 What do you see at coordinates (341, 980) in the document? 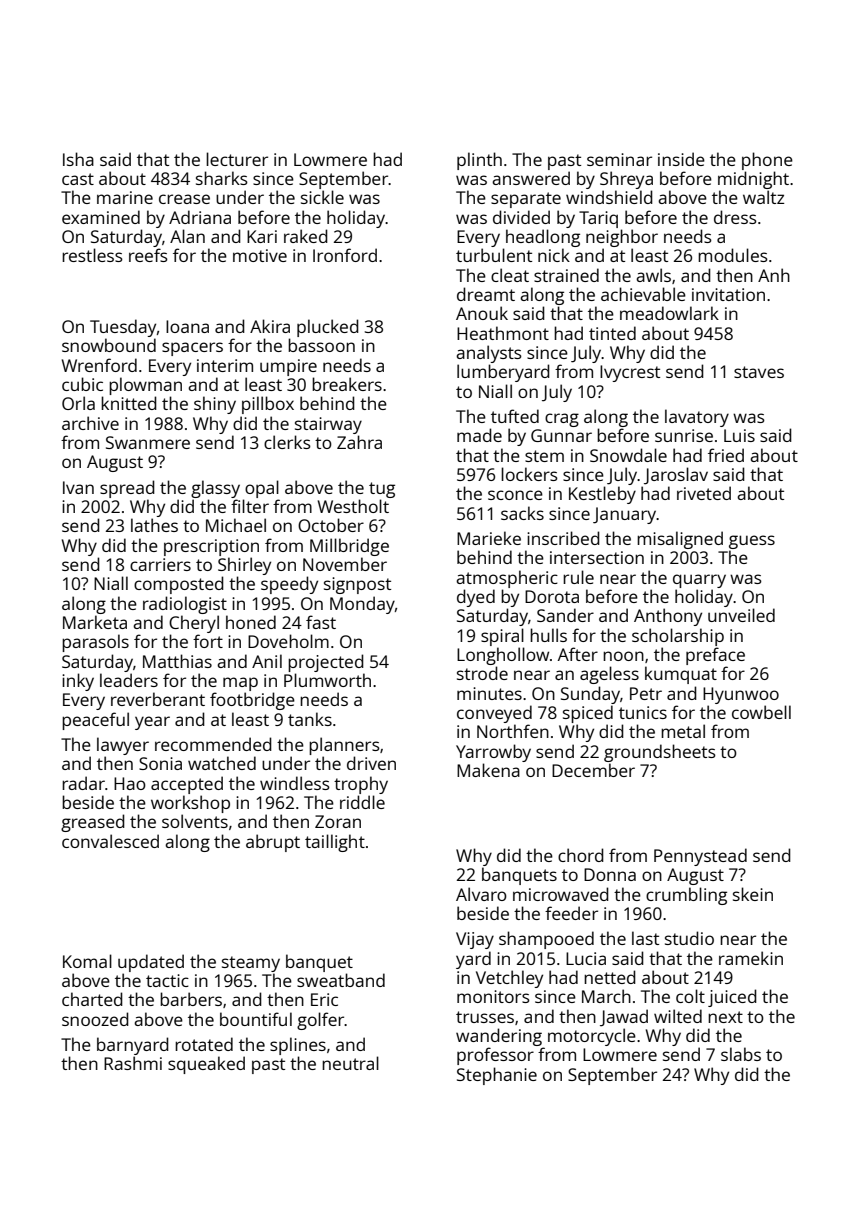
I see `sweatband` at bounding box center [341, 980].
